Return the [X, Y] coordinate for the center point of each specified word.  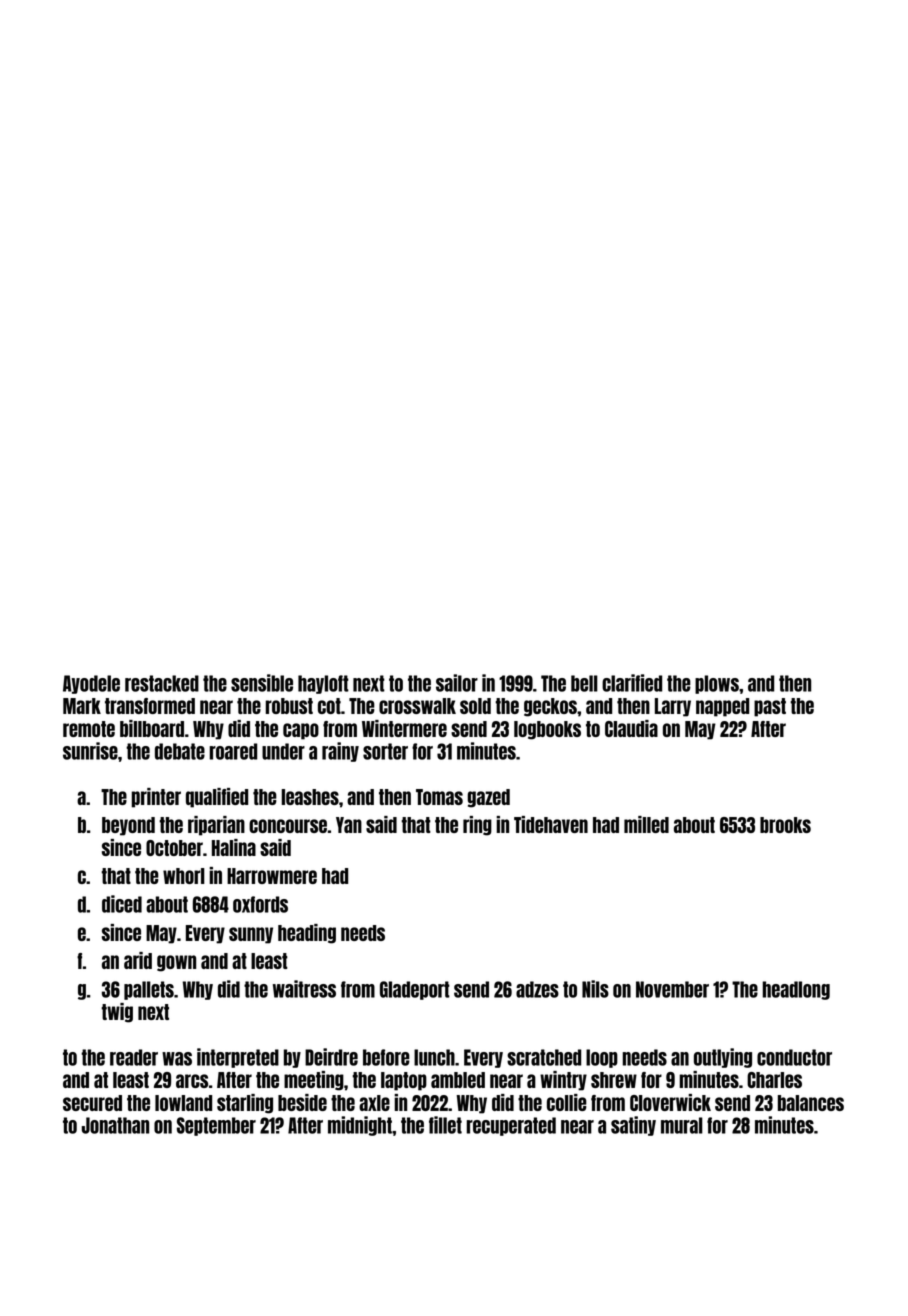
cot [329, 706]
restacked [162, 683]
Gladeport [415, 990]
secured [92, 1103]
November [672, 989]
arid [138, 960]
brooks [785, 825]
